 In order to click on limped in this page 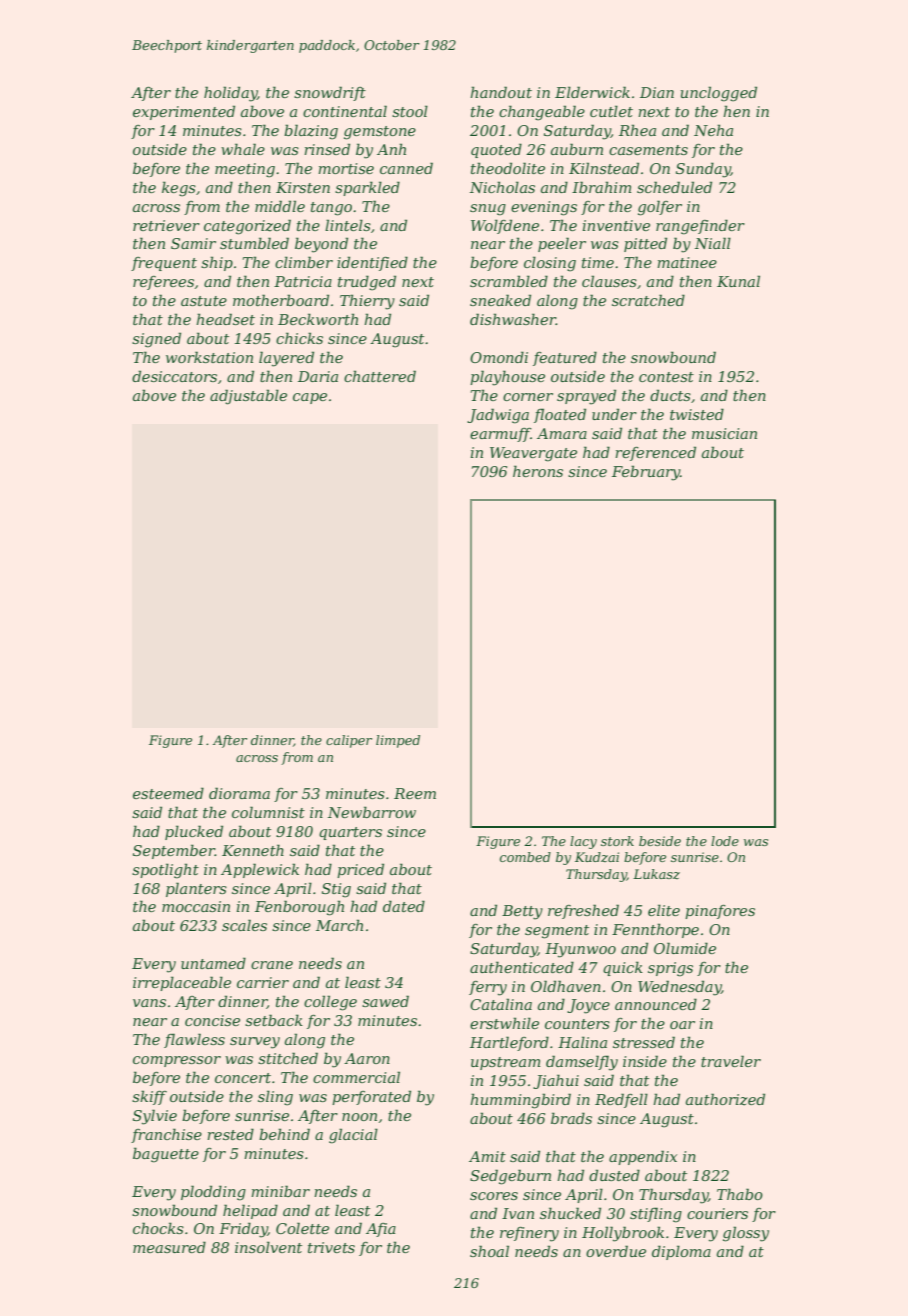, I will do `click(398, 741)`.
